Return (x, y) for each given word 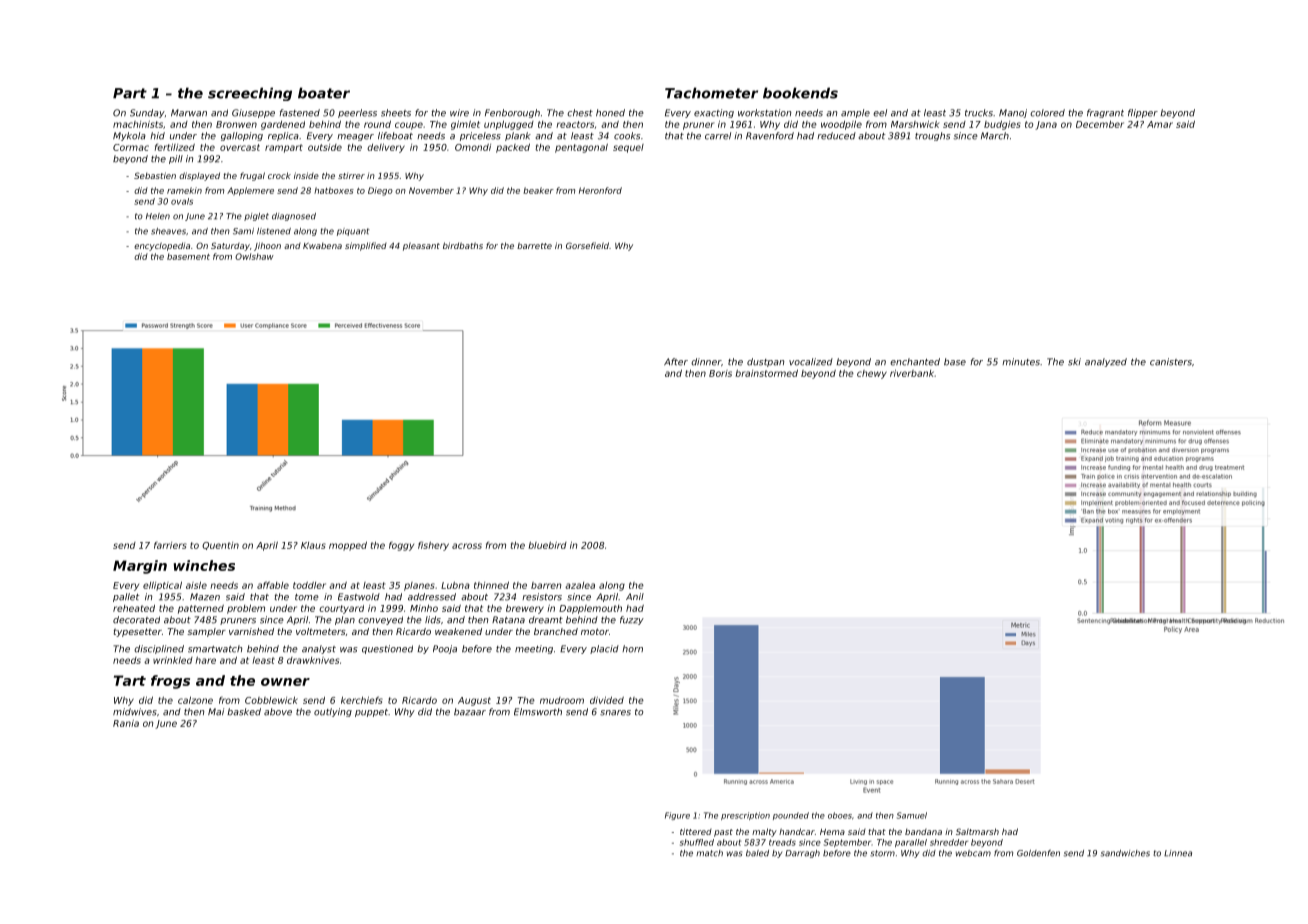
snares (615, 713)
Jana (1046, 125)
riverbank (912, 373)
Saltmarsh (977, 831)
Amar (1160, 124)
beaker (538, 190)
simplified (366, 246)
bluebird (547, 545)
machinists (138, 124)
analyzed (1106, 362)
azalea (580, 585)
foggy (401, 546)
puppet (371, 713)
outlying (333, 712)
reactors (575, 124)
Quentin (220, 546)
